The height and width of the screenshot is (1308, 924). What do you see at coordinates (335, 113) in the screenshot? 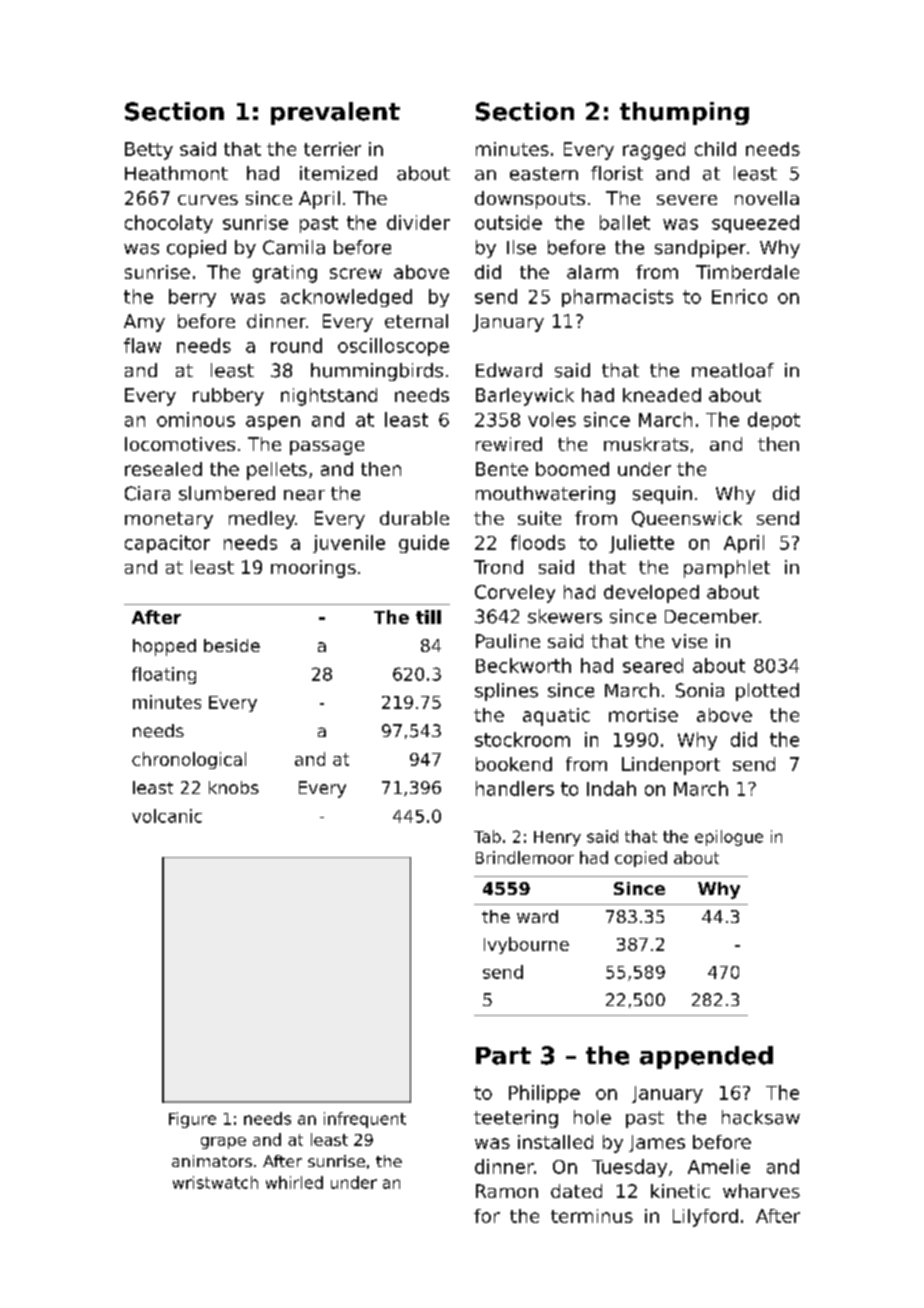
I see `prevalent` at bounding box center [335, 113].
